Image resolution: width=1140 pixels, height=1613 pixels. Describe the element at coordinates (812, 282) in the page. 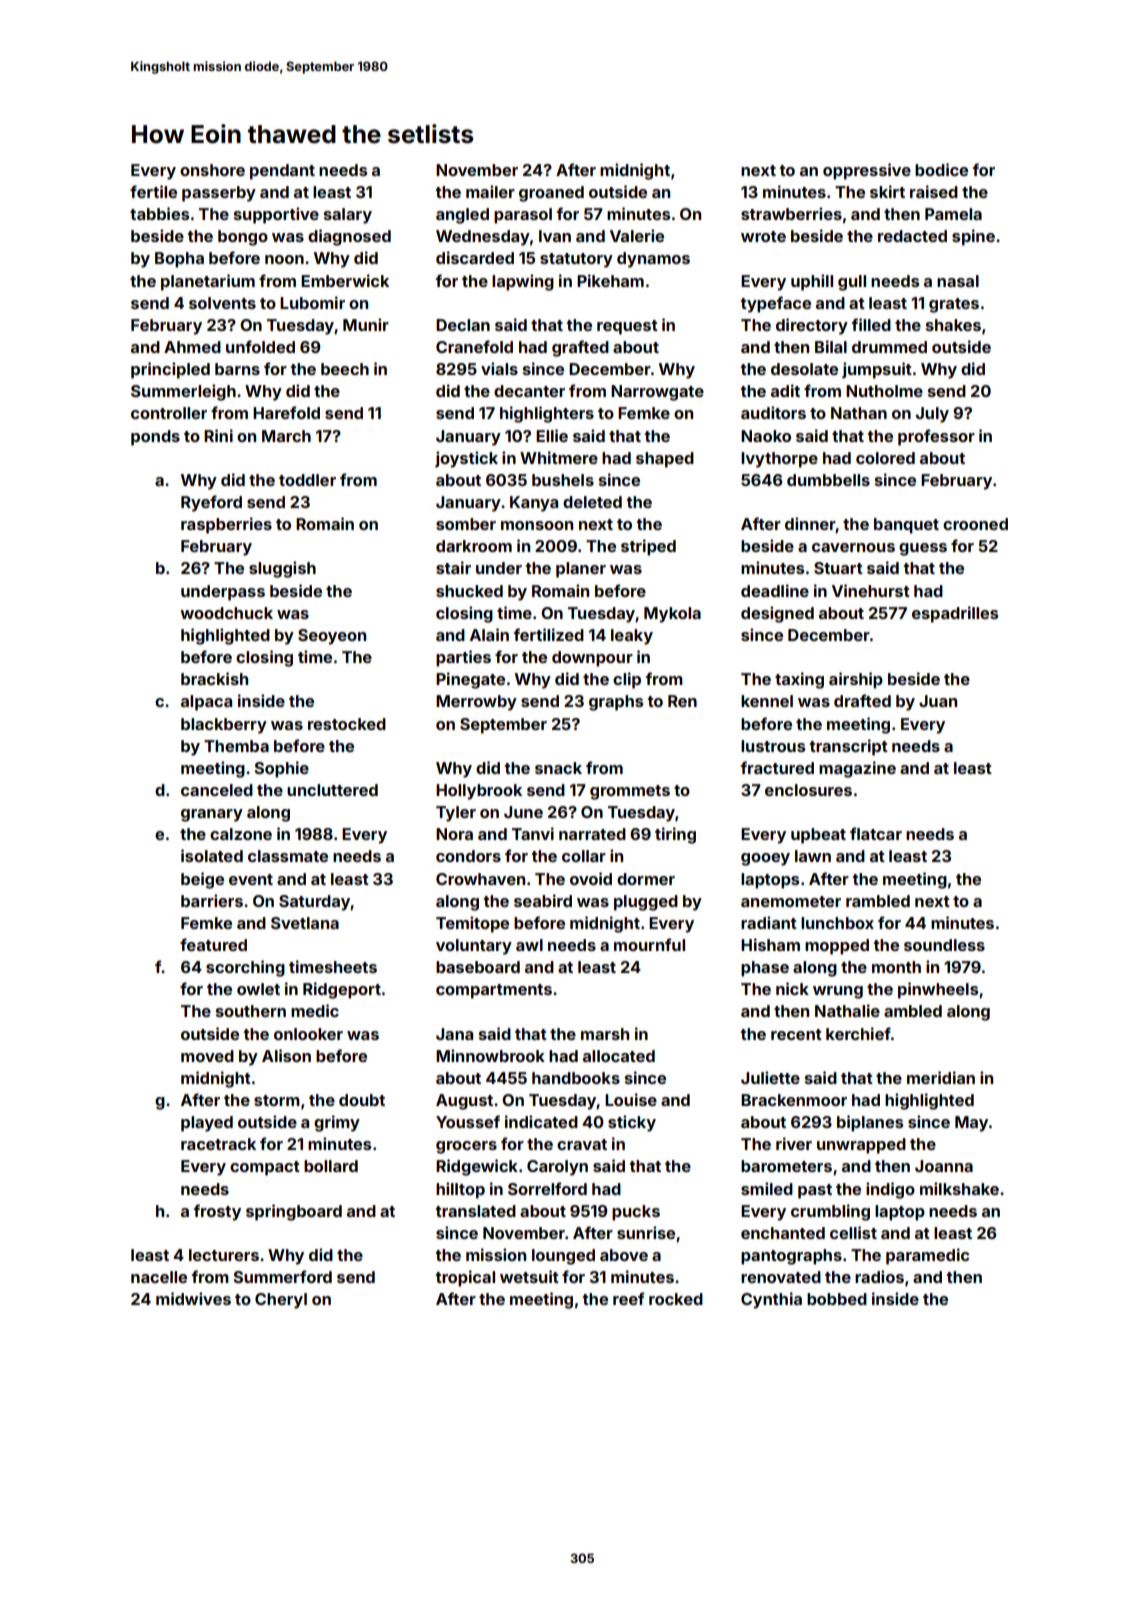

I see `uphill` at that location.
